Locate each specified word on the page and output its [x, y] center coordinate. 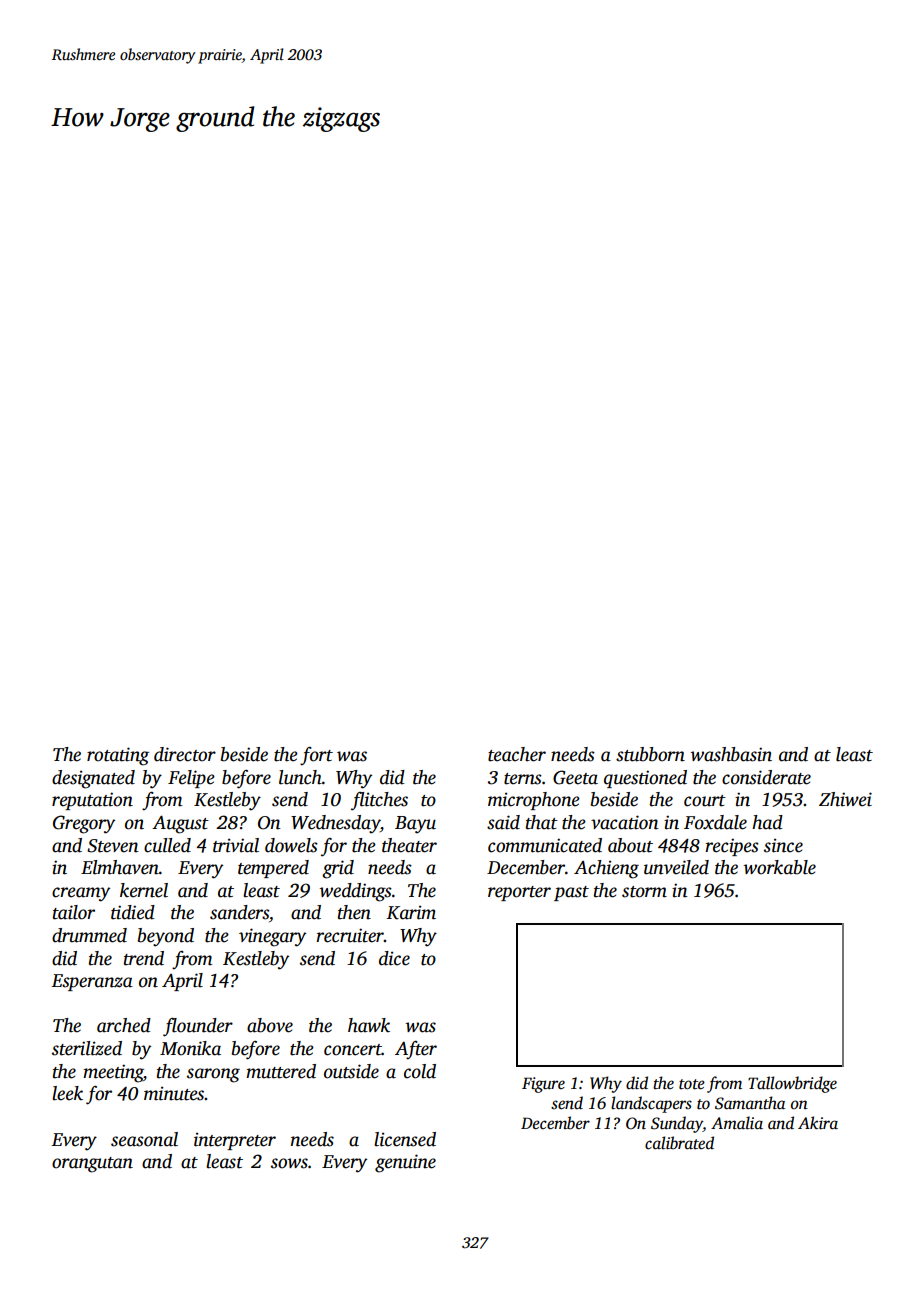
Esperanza [92, 982]
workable [780, 867]
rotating [118, 756]
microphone [534, 801]
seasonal [144, 1139]
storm [644, 892]
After [416, 1050]
